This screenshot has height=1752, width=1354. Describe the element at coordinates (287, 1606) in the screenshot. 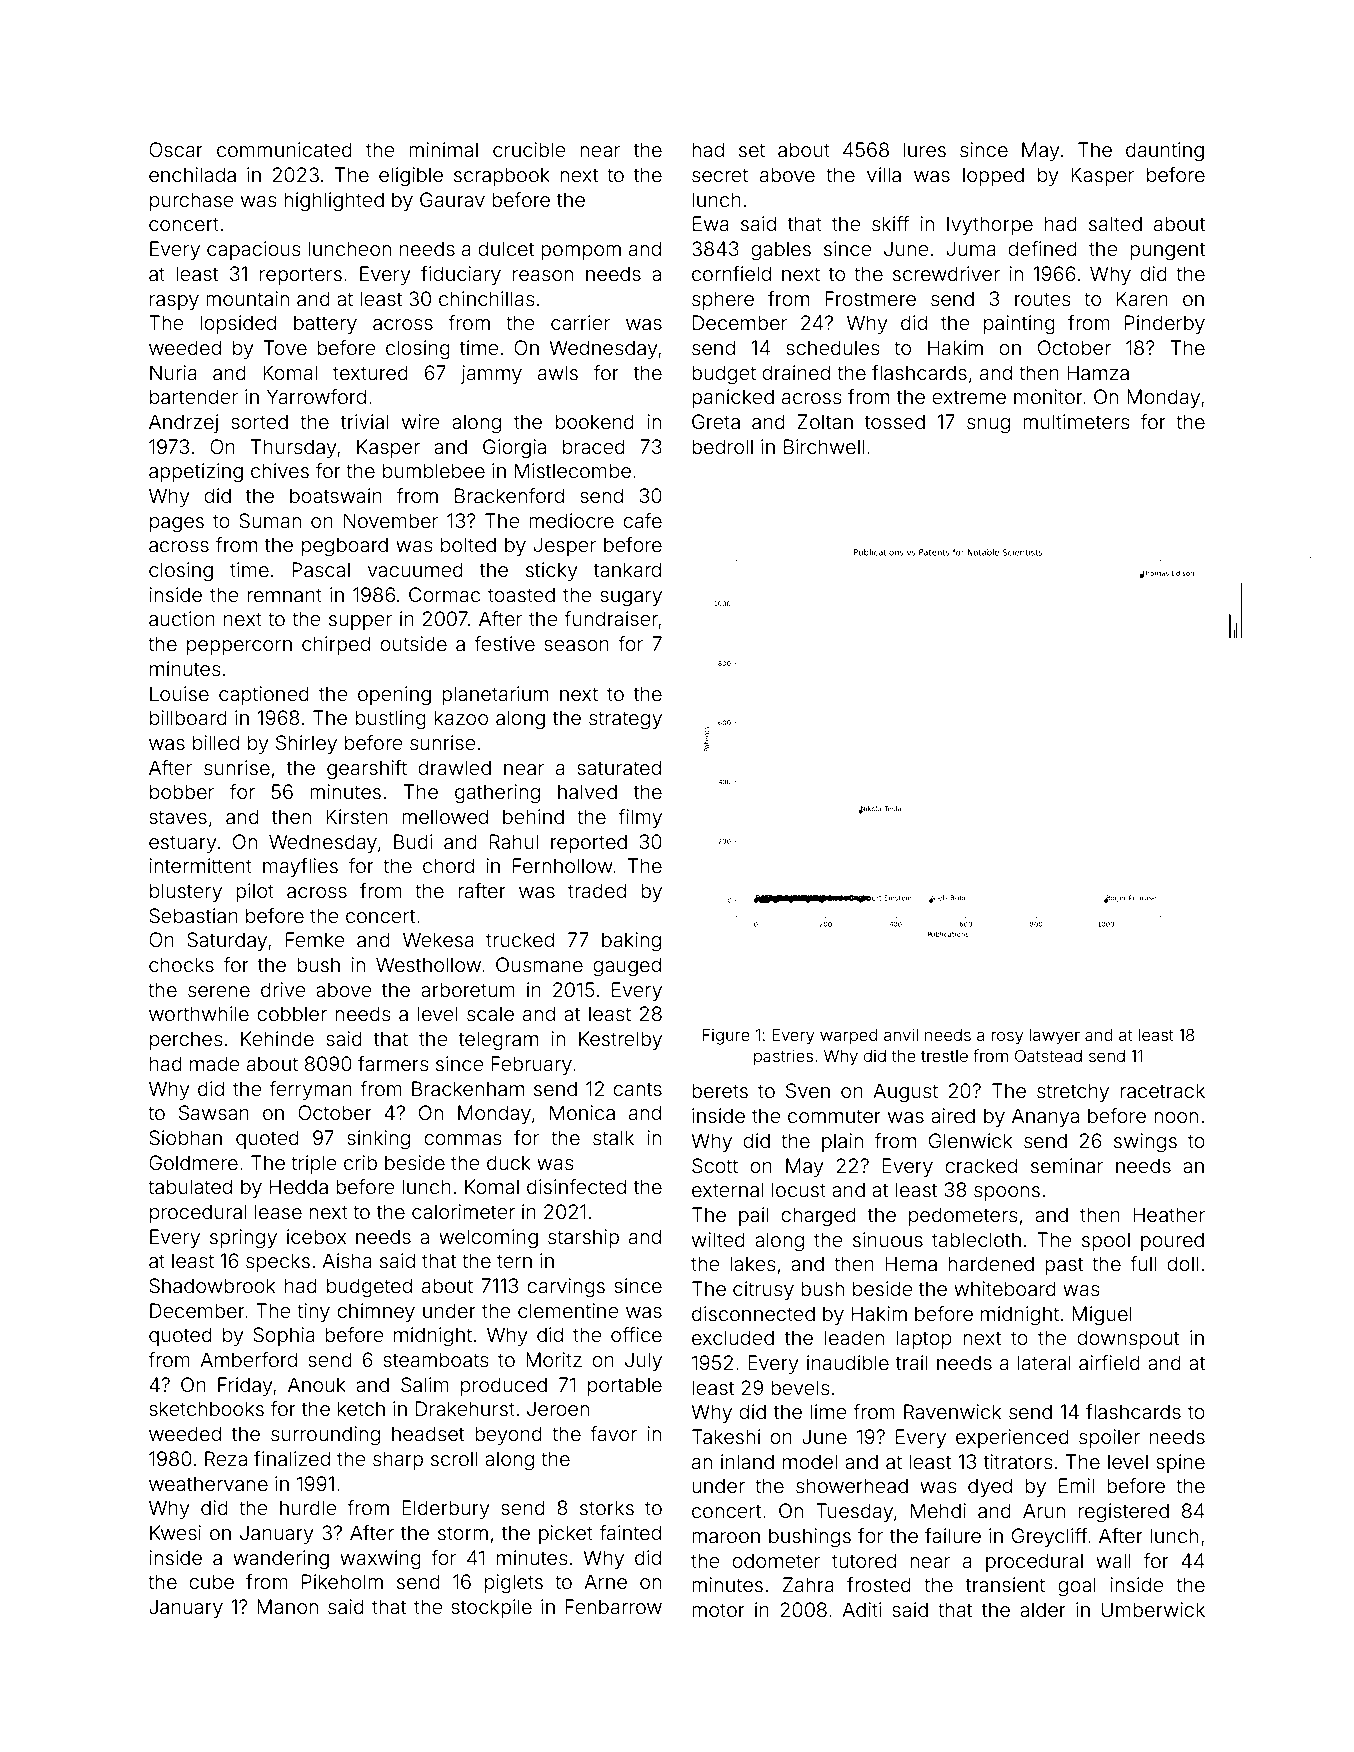

I see `Manon` at that location.
